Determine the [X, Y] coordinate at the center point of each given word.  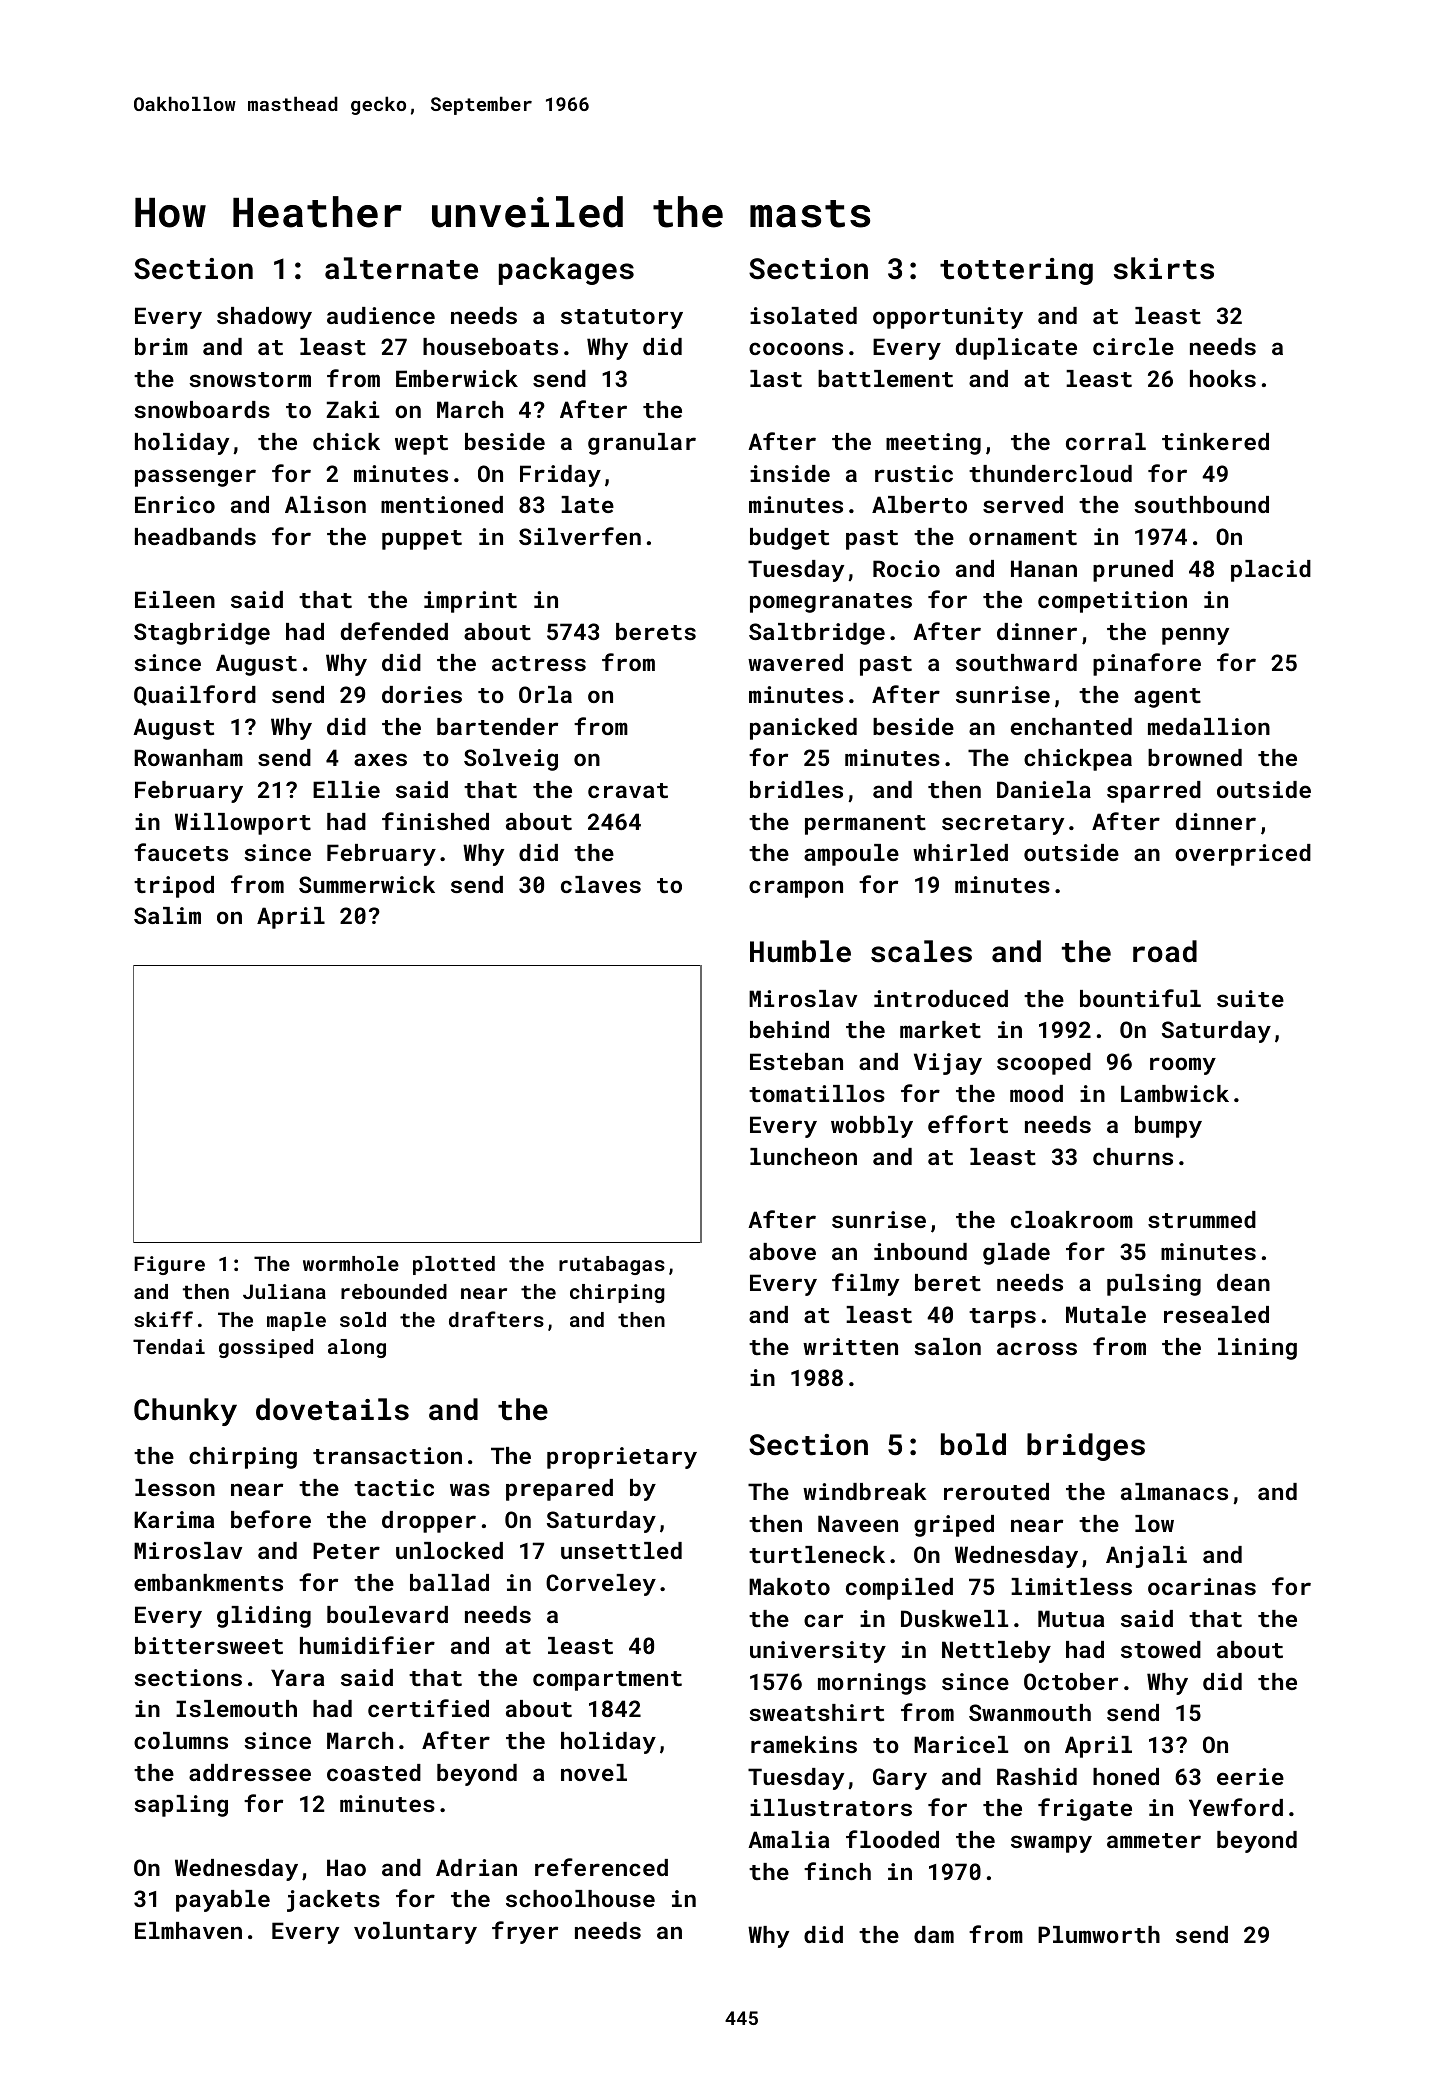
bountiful [1140, 998]
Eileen [175, 599]
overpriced [1243, 855]
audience [381, 315]
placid [1271, 571]
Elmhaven [188, 1930]
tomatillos [817, 1093]
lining [1257, 1349]
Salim [167, 915]
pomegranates [831, 603]
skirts [1164, 268]
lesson [175, 1487]
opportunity [948, 318]
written [850, 1346]
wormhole [351, 1263]
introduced [941, 998]
